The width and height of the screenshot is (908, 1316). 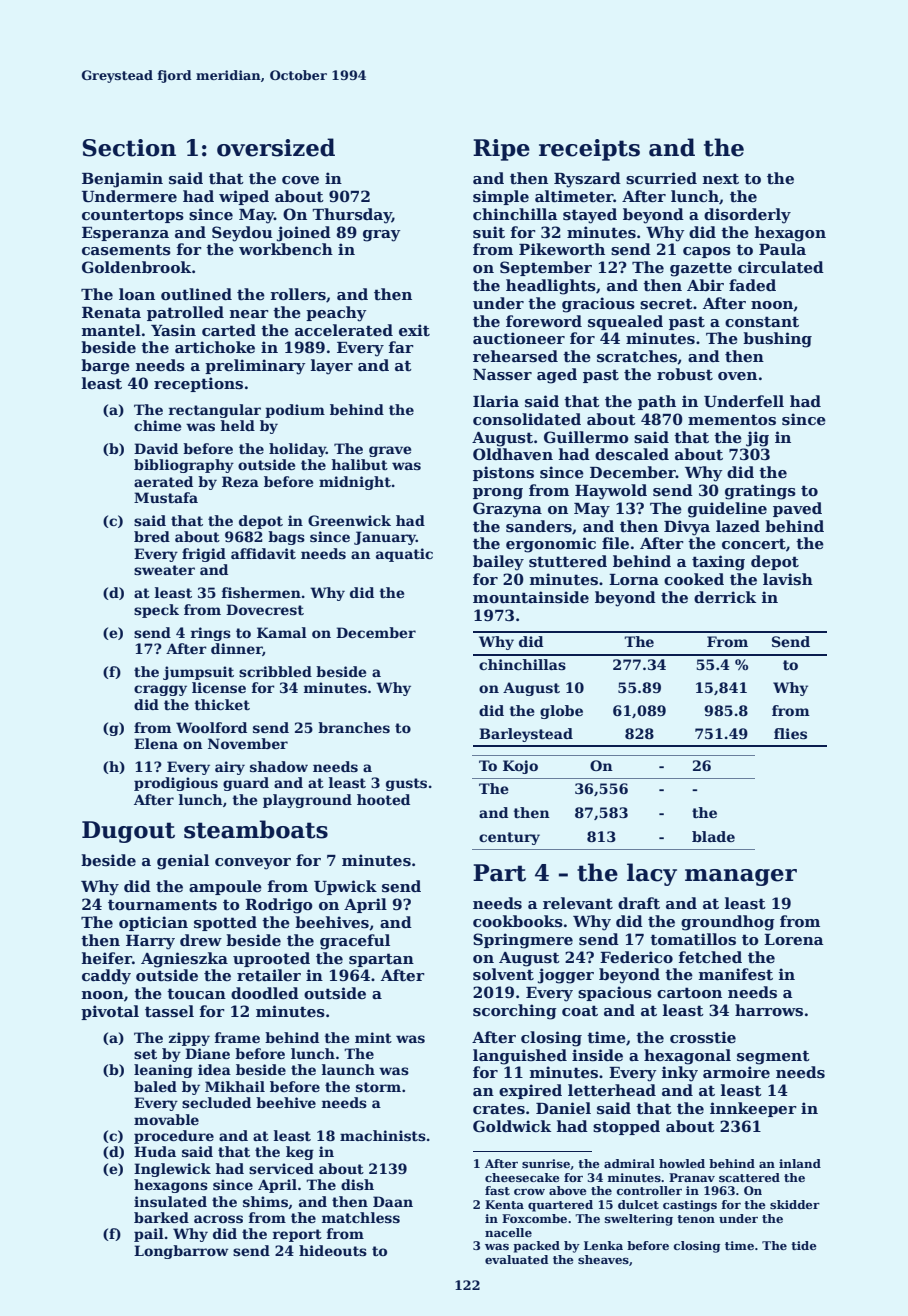 I want to click on stuttered, so click(x=568, y=561).
